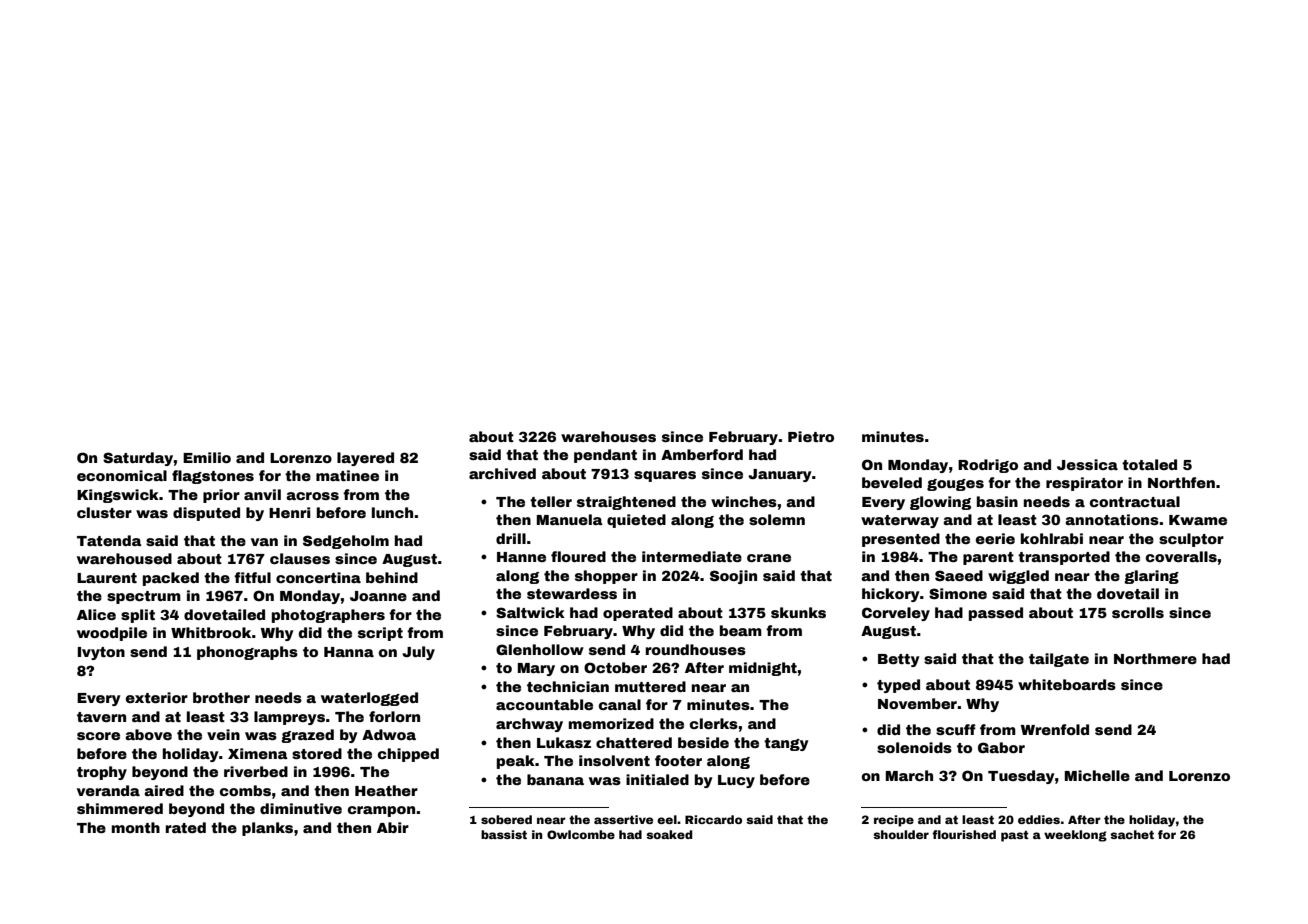  What do you see at coordinates (736, 781) in the screenshot?
I see `Lucy` at bounding box center [736, 781].
